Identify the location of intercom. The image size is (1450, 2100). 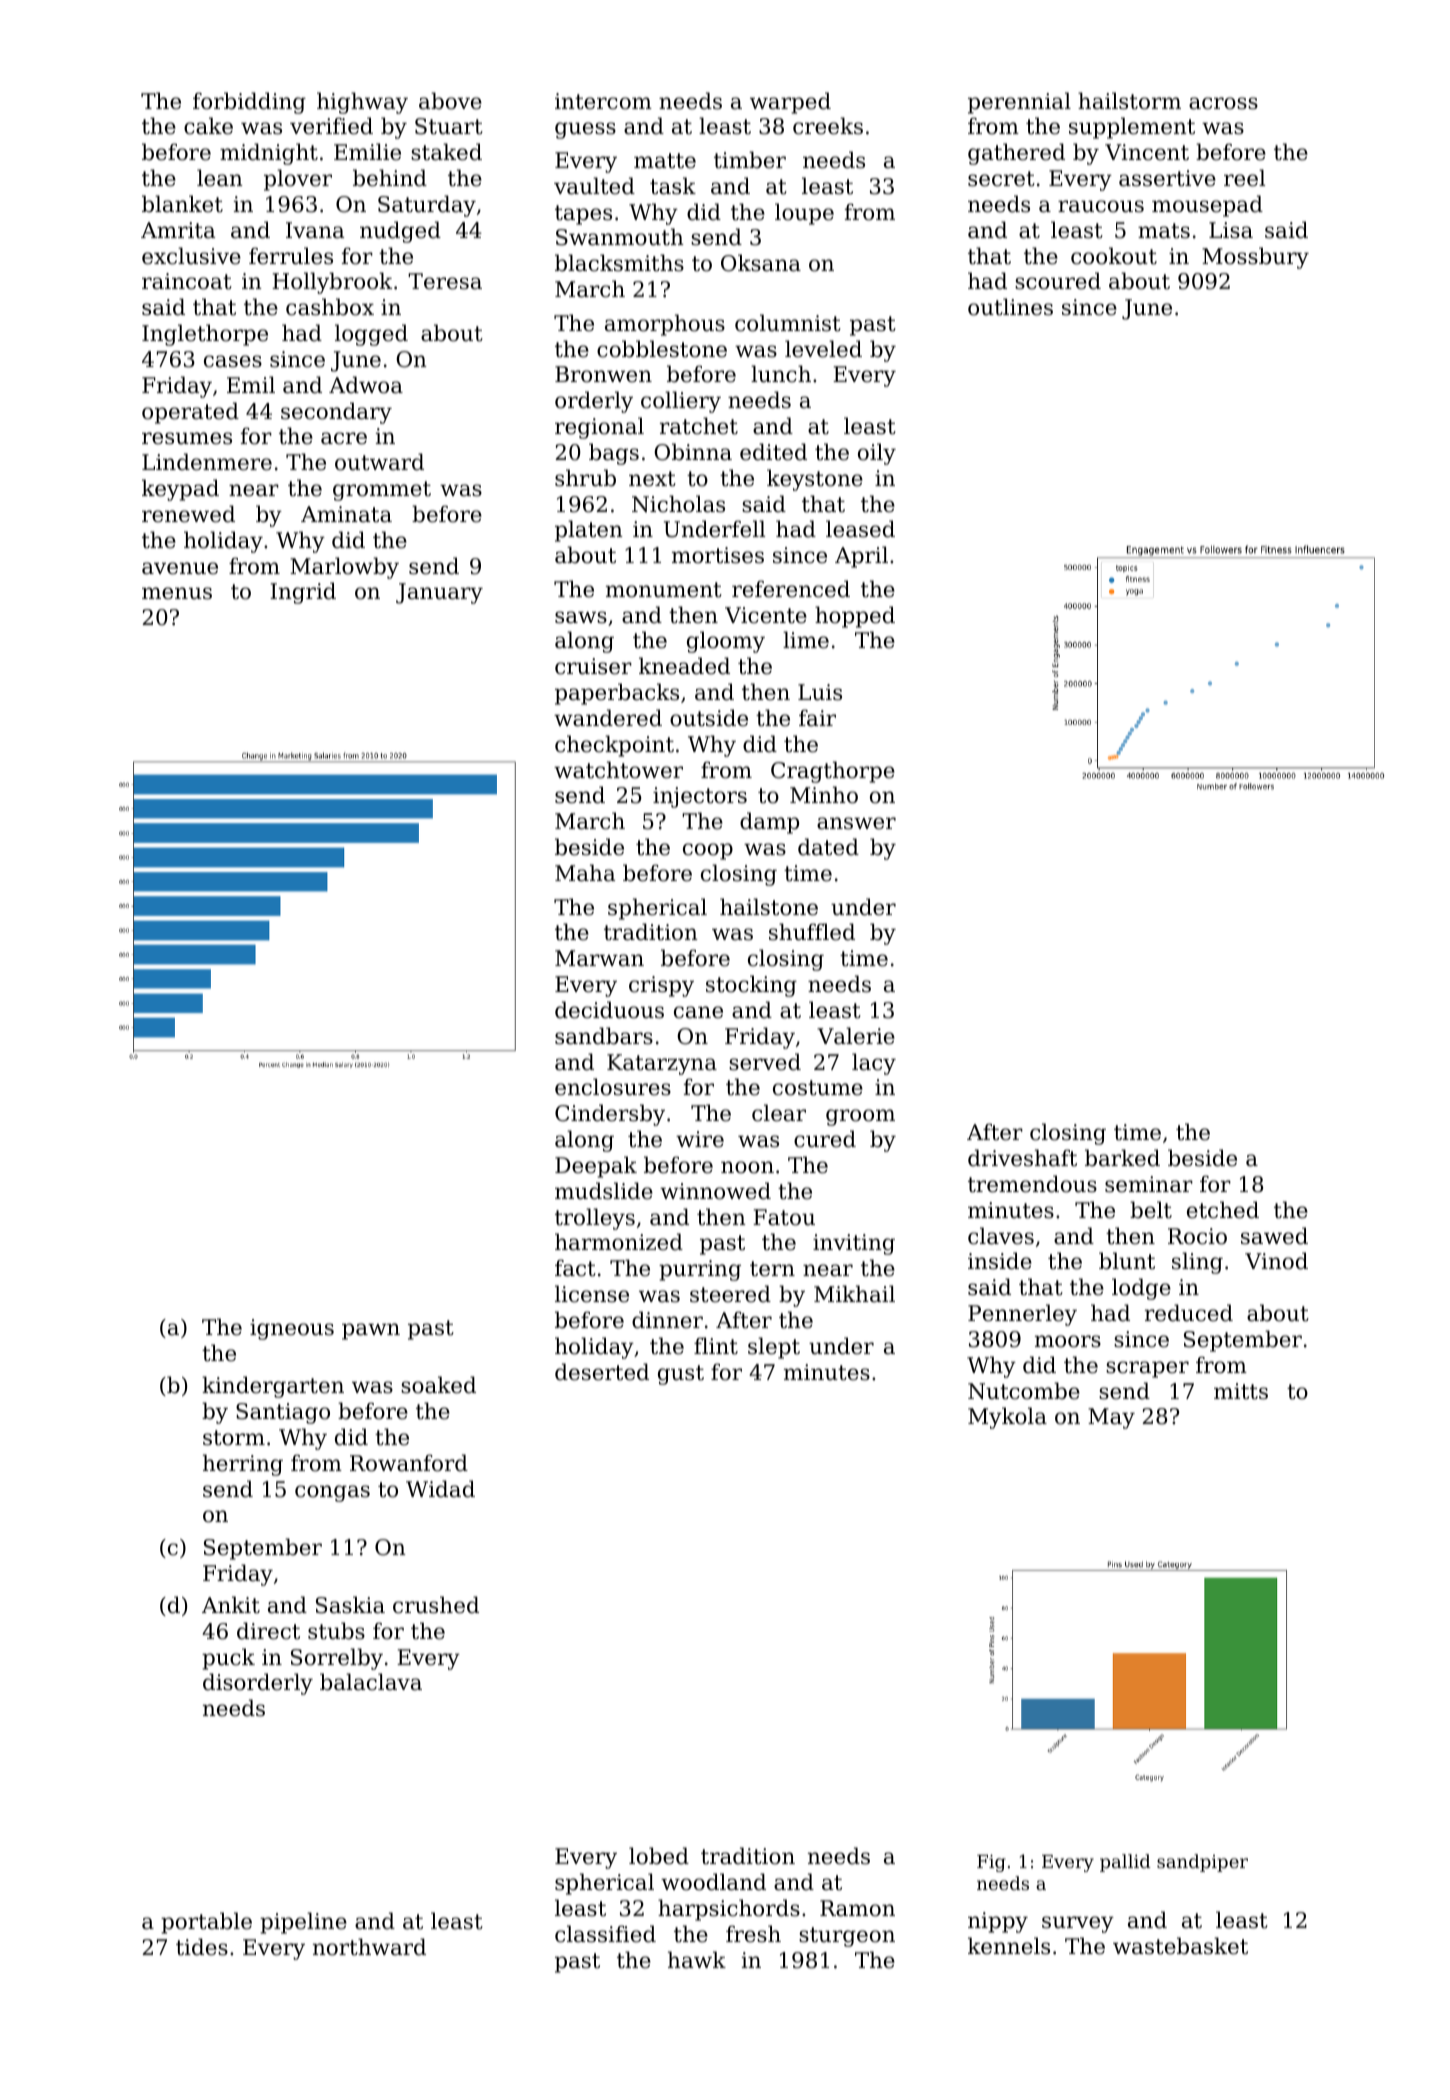
(603, 101).
